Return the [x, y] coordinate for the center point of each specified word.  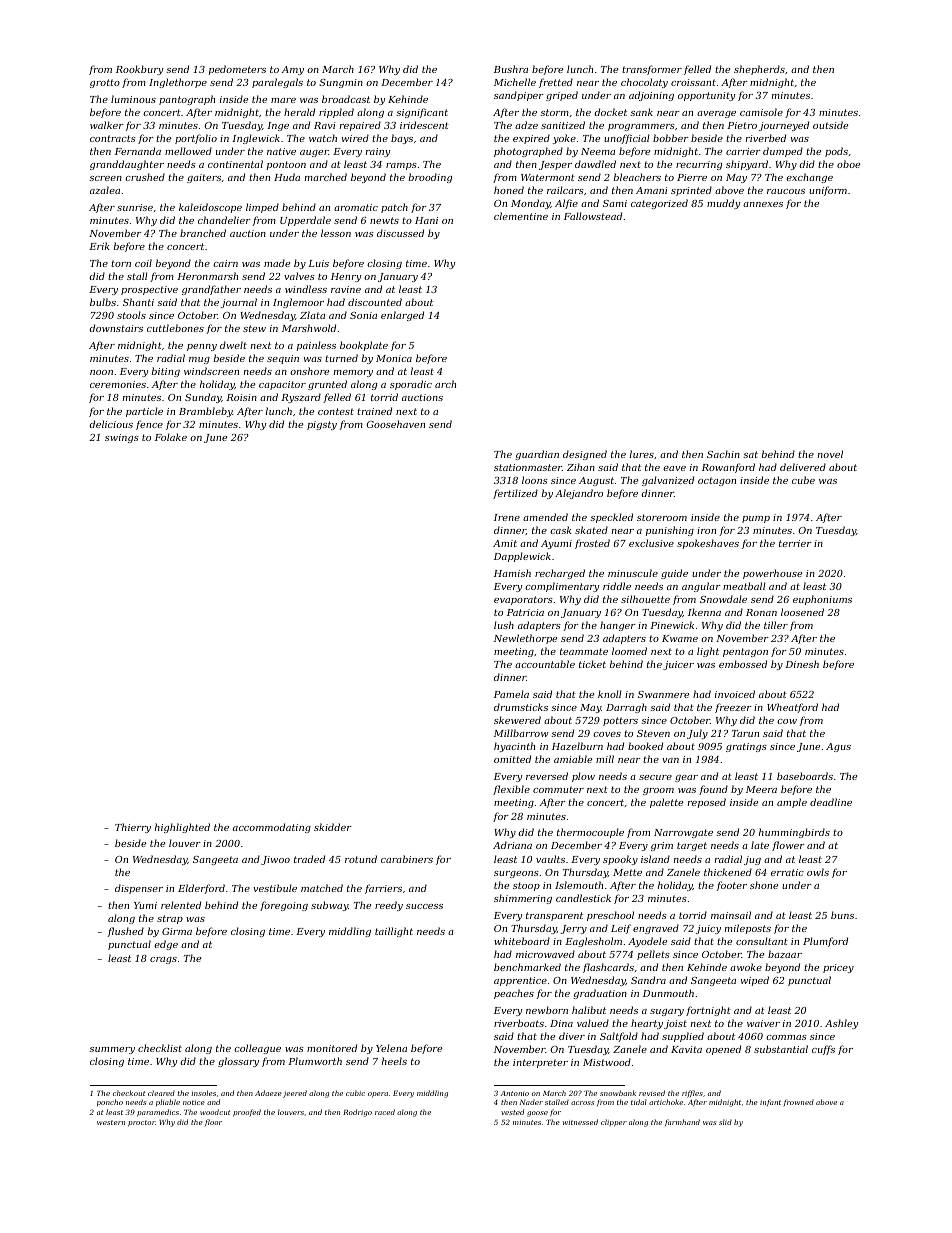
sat [750, 454]
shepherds [759, 70]
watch [323, 138]
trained [374, 411]
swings [122, 438]
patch [394, 208]
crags [163, 960]
